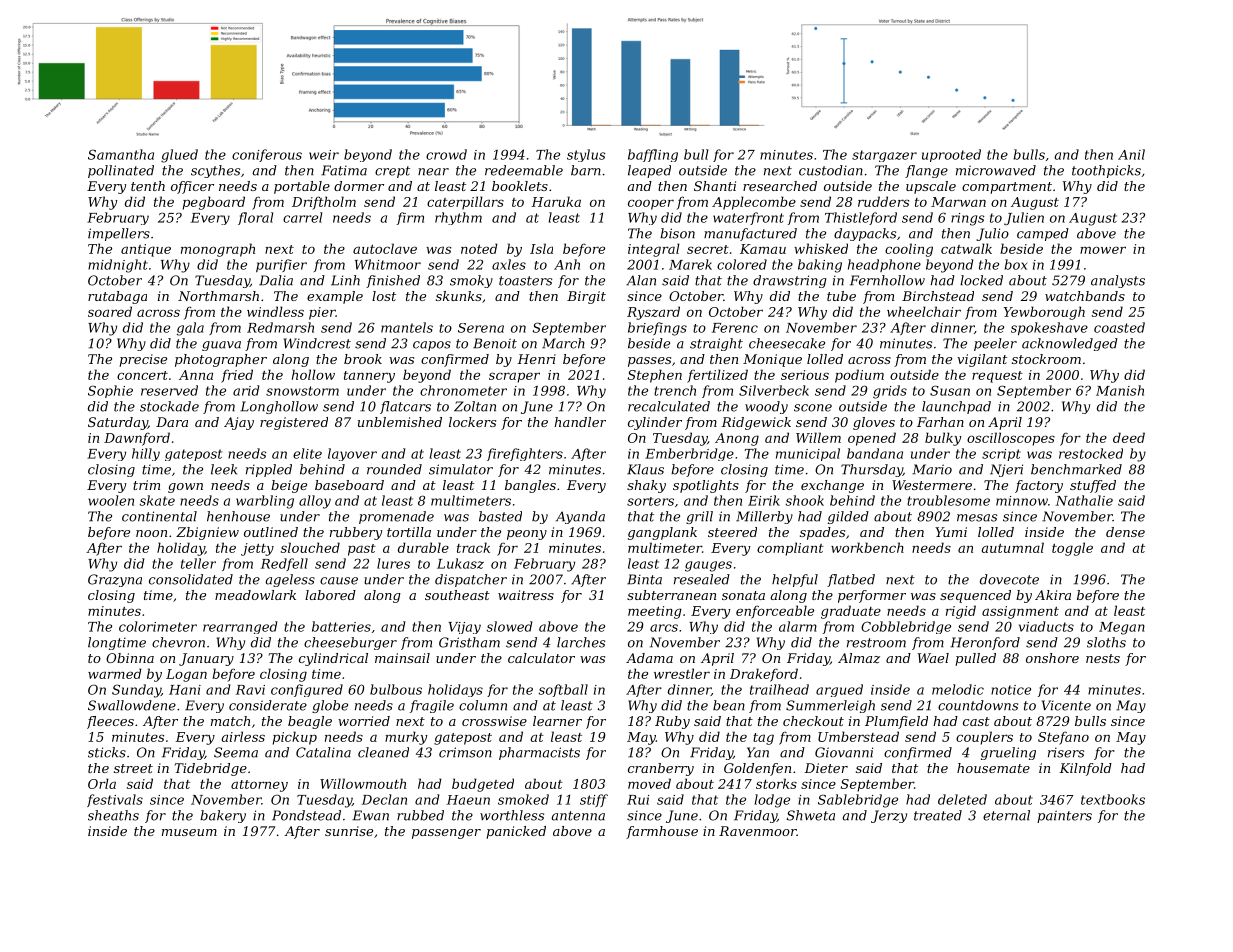  What do you see at coordinates (649, 171) in the screenshot?
I see `leaped` at bounding box center [649, 171].
